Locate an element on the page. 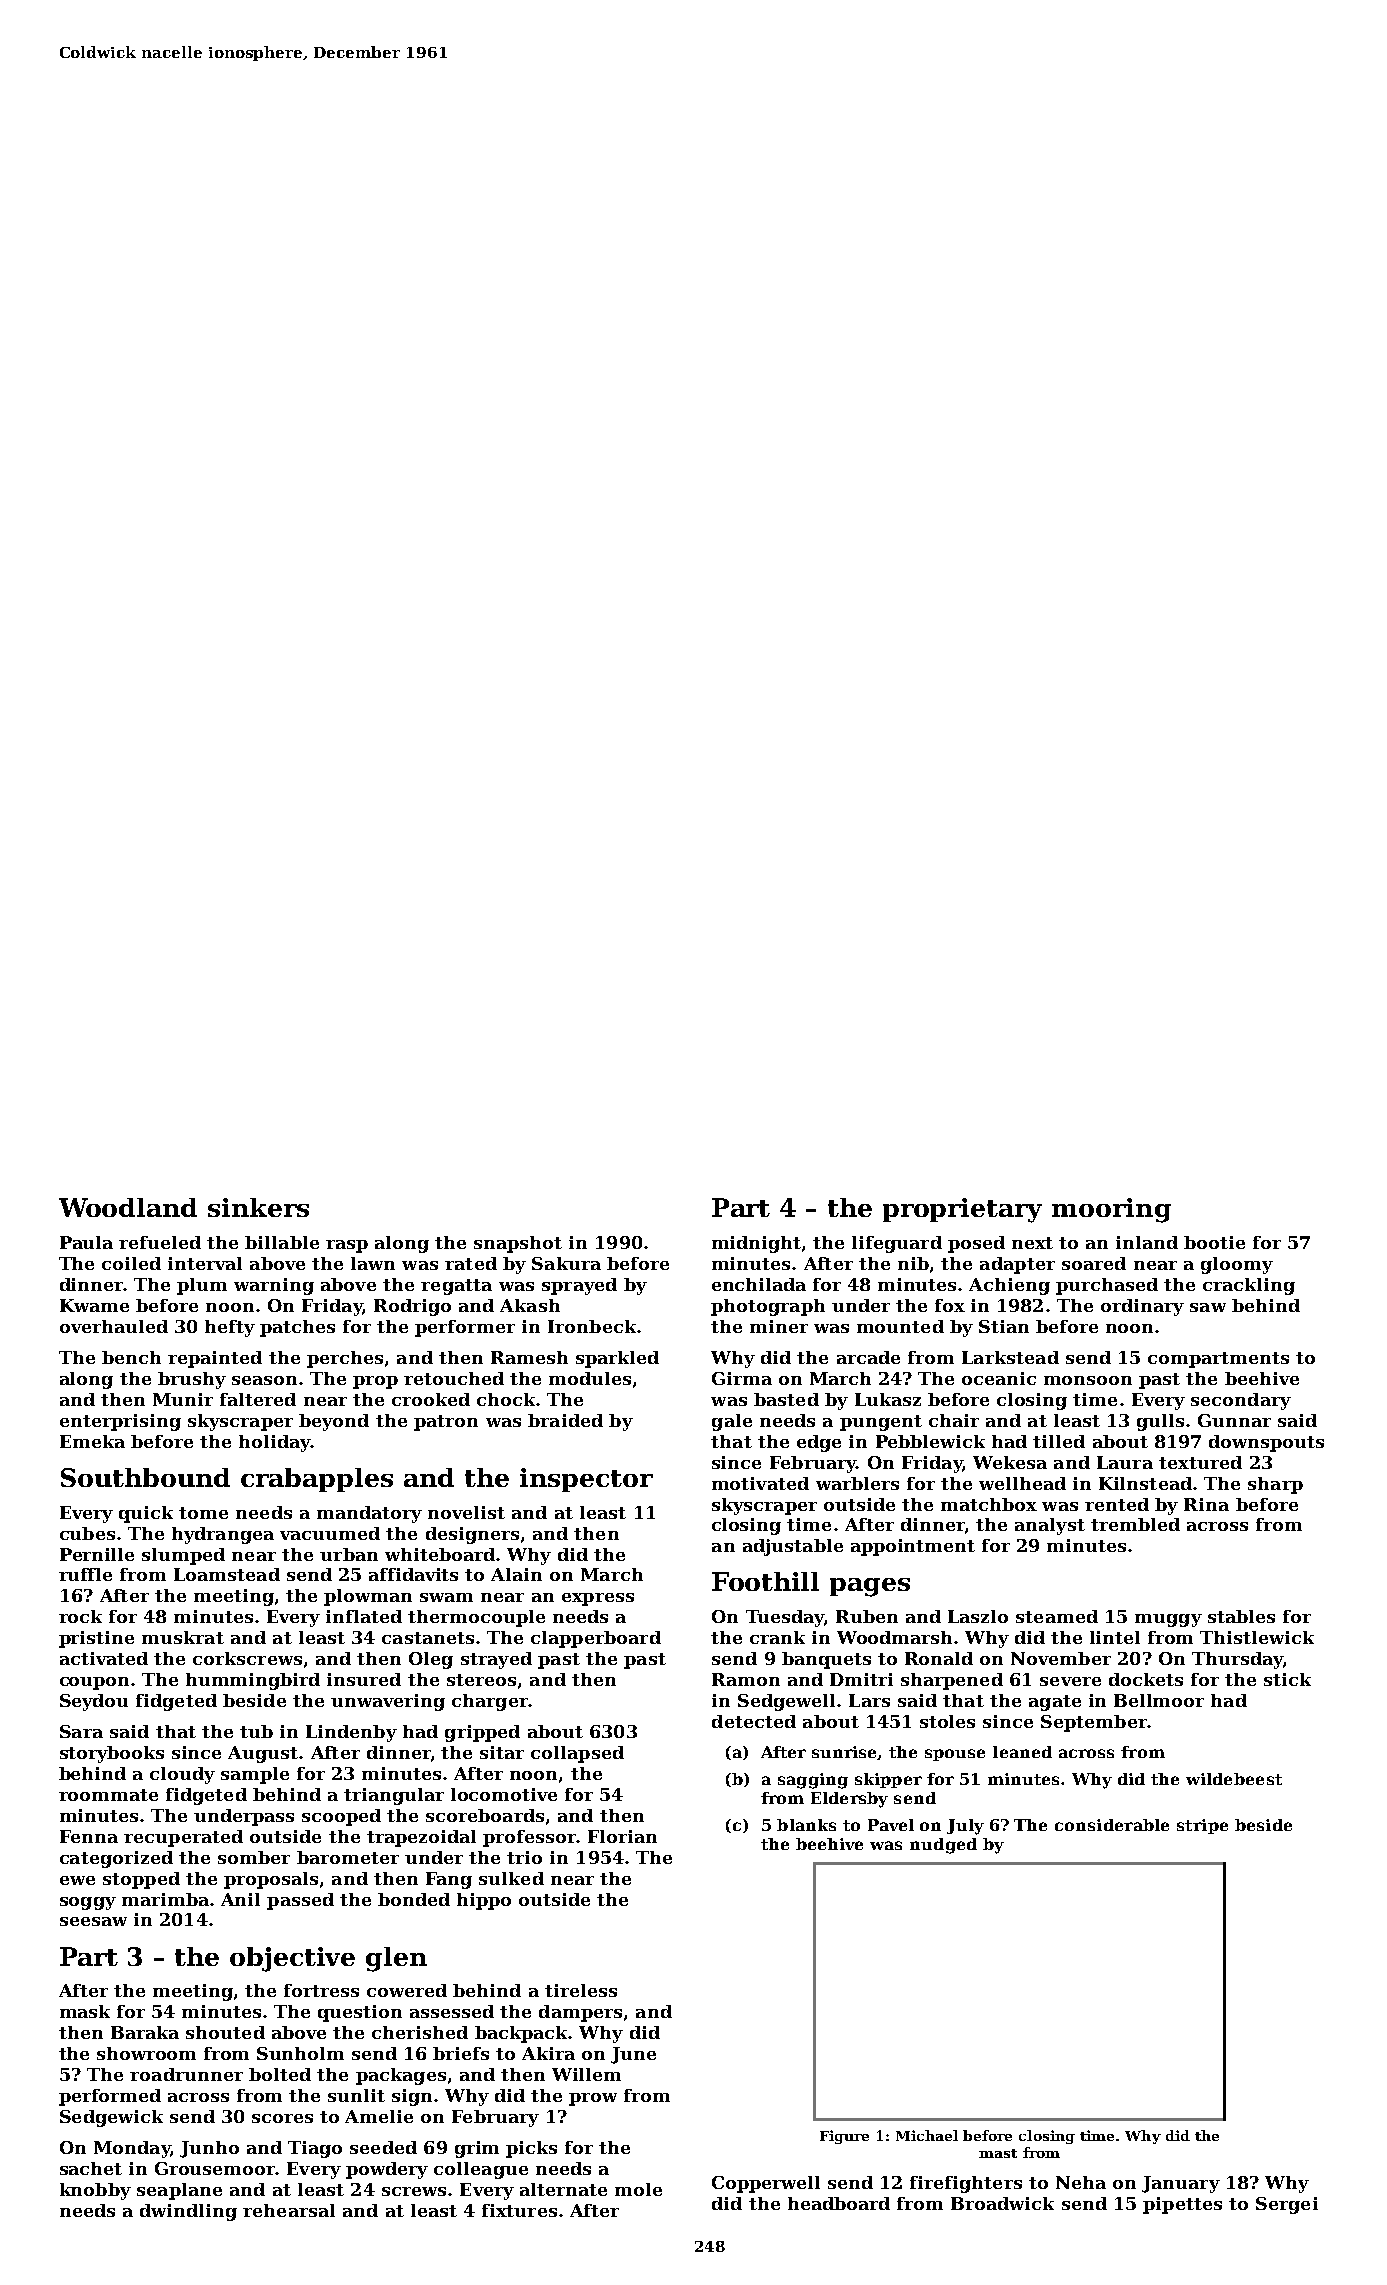 The height and width of the document is (2285, 1387). seesaw is located at coordinates (93, 1921).
